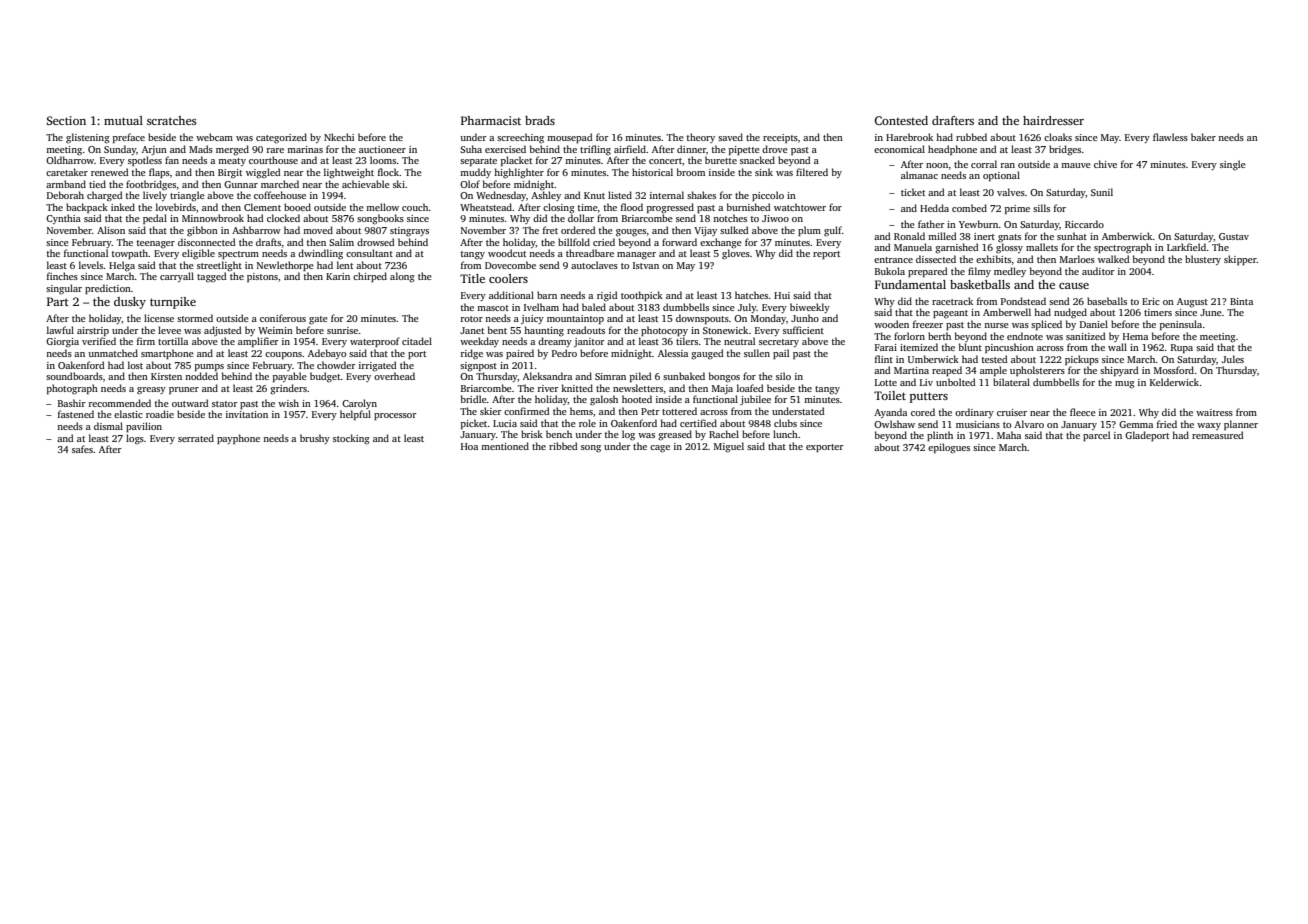 Image resolution: width=1308 pixels, height=924 pixels. What do you see at coordinates (1150, 301) in the screenshot?
I see `Eric` at bounding box center [1150, 301].
